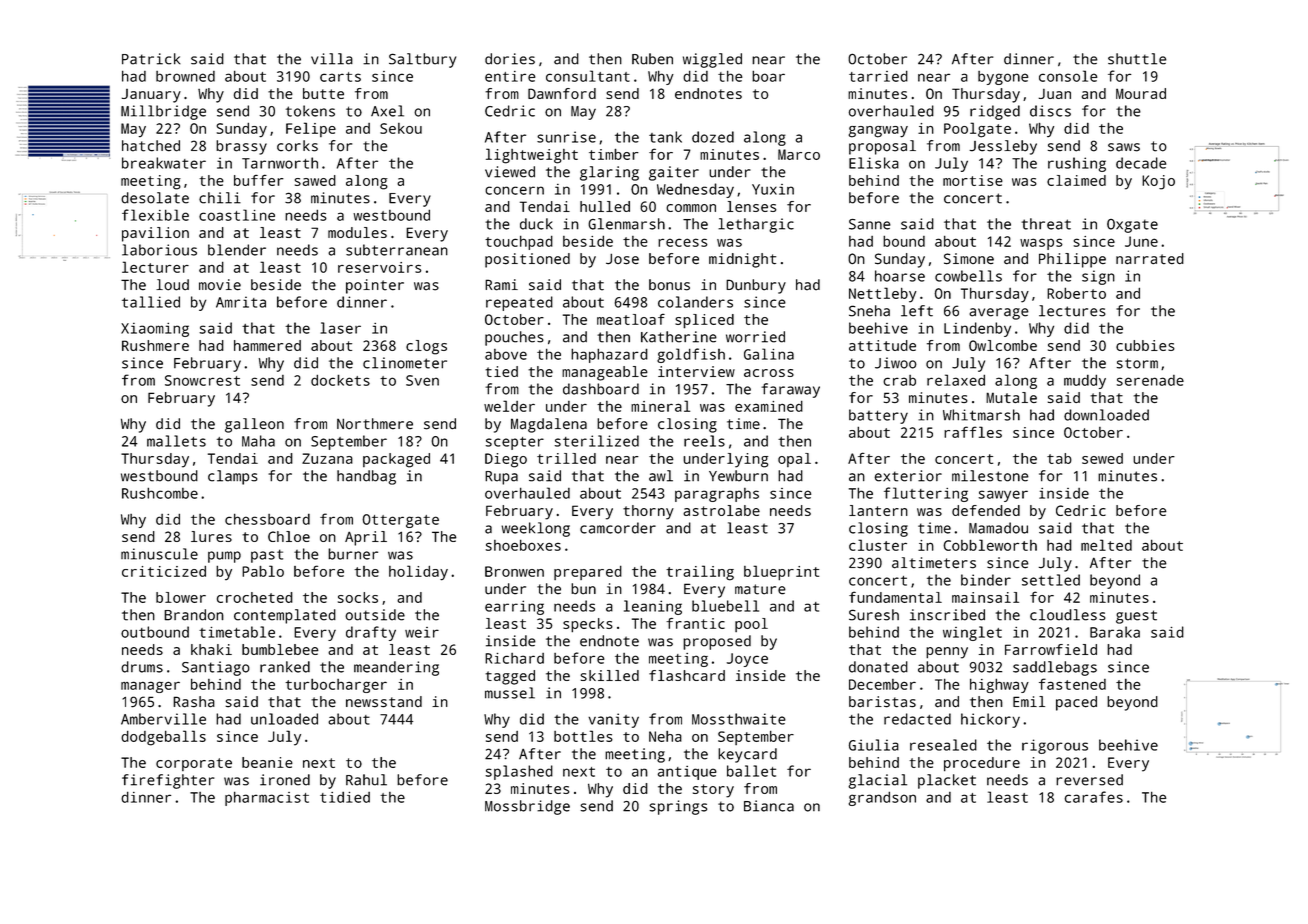  Describe the element at coordinates (332, 59) in the screenshot. I see `villa` at that location.
